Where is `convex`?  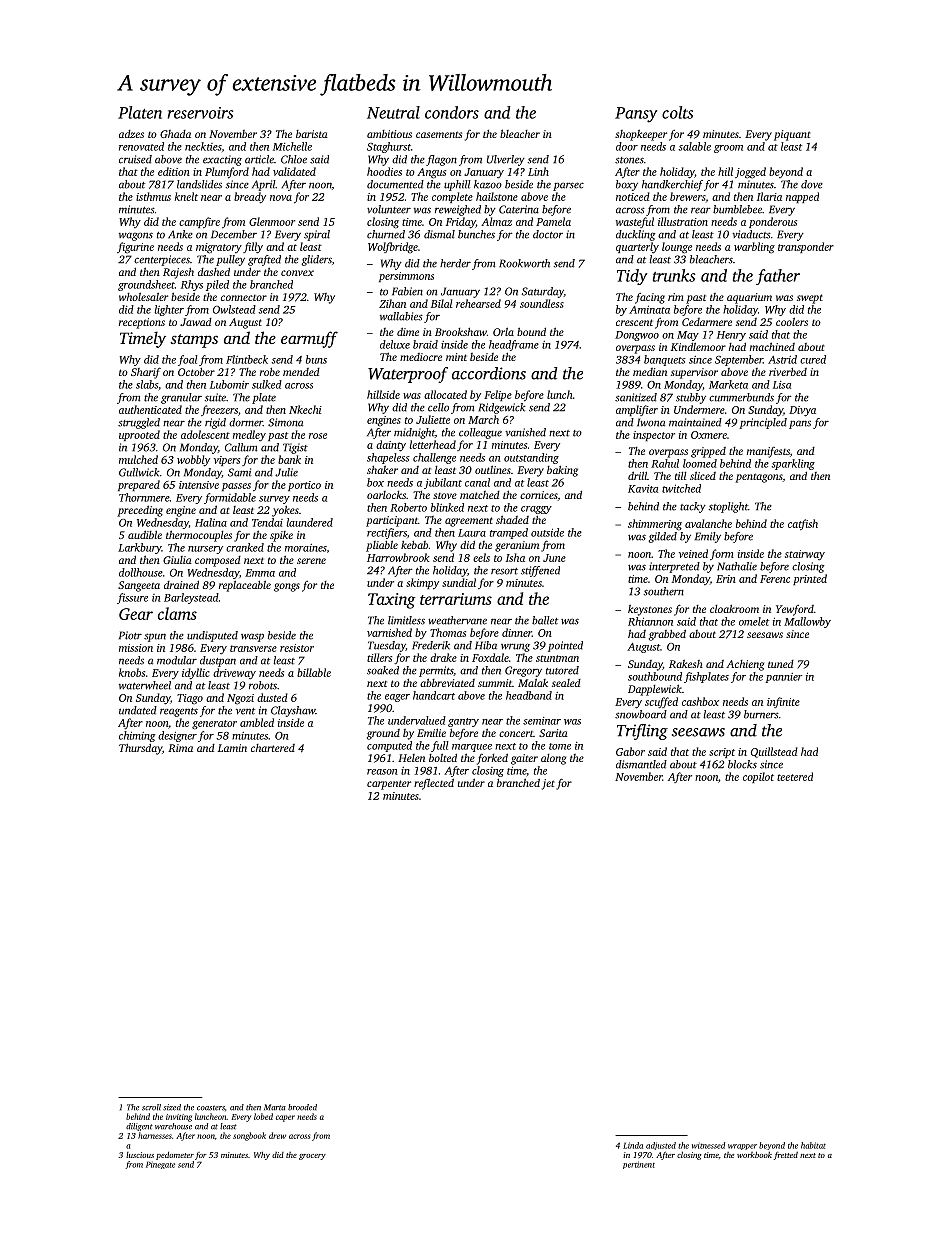 convex is located at coordinates (297, 273).
